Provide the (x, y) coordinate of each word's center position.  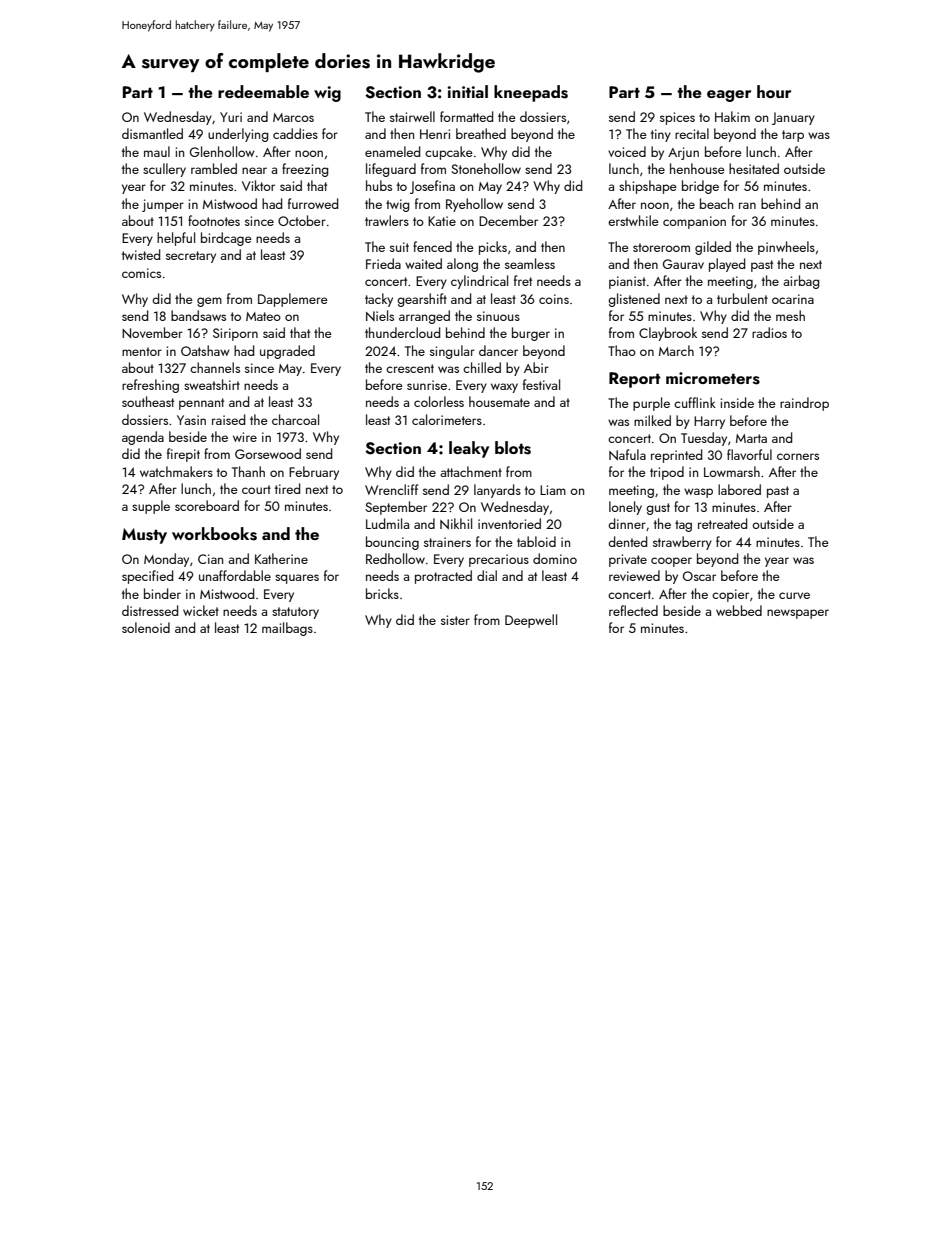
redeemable (263, 91)
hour (774, 91)
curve (794, 595)
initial (468, 91)
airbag (801, 282)
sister (455, 620)
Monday (166, 560)
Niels (380, 315)
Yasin (191, 420)
